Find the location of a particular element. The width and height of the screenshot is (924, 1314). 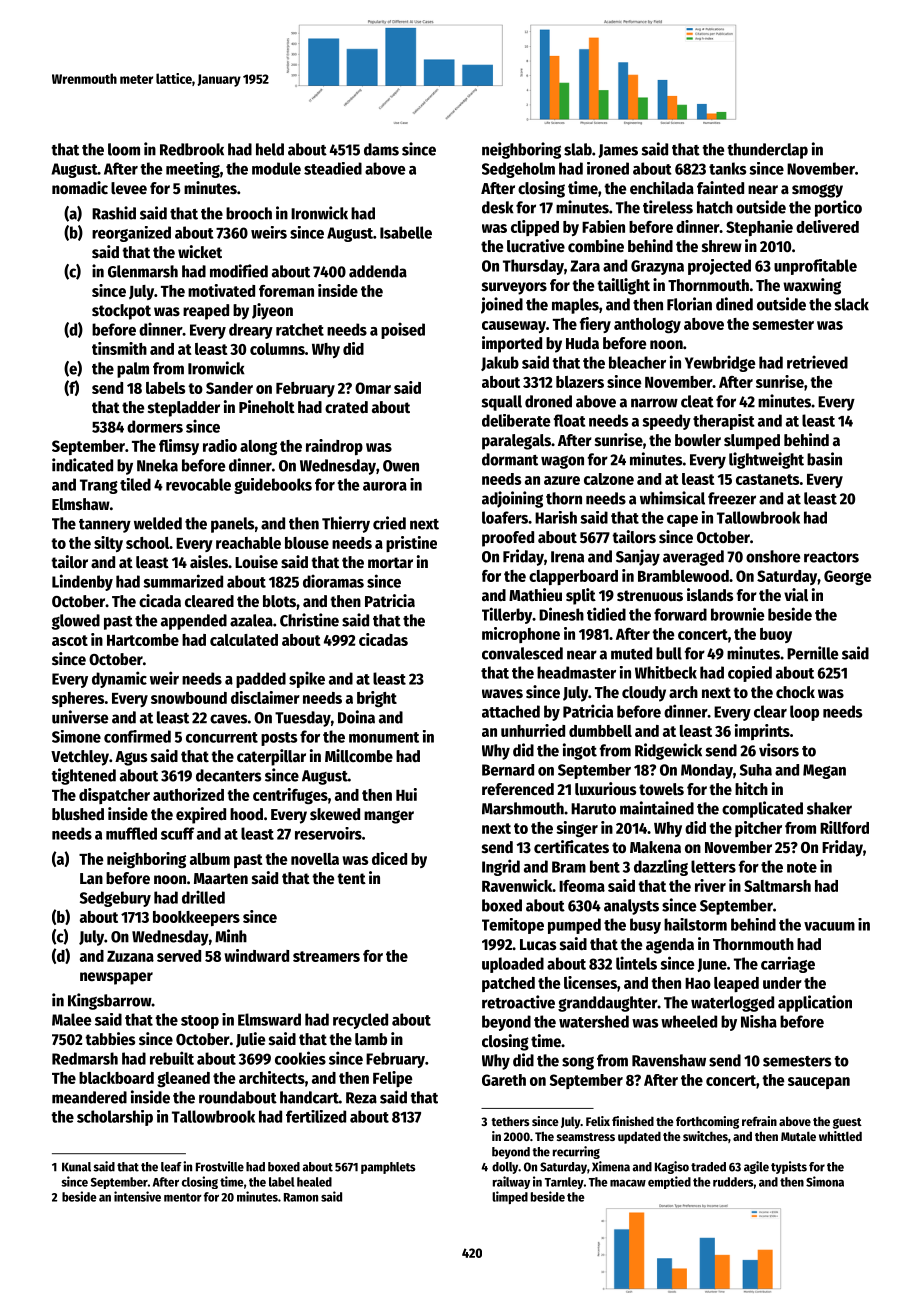

confirmed is located at coordinates (137, 736).
